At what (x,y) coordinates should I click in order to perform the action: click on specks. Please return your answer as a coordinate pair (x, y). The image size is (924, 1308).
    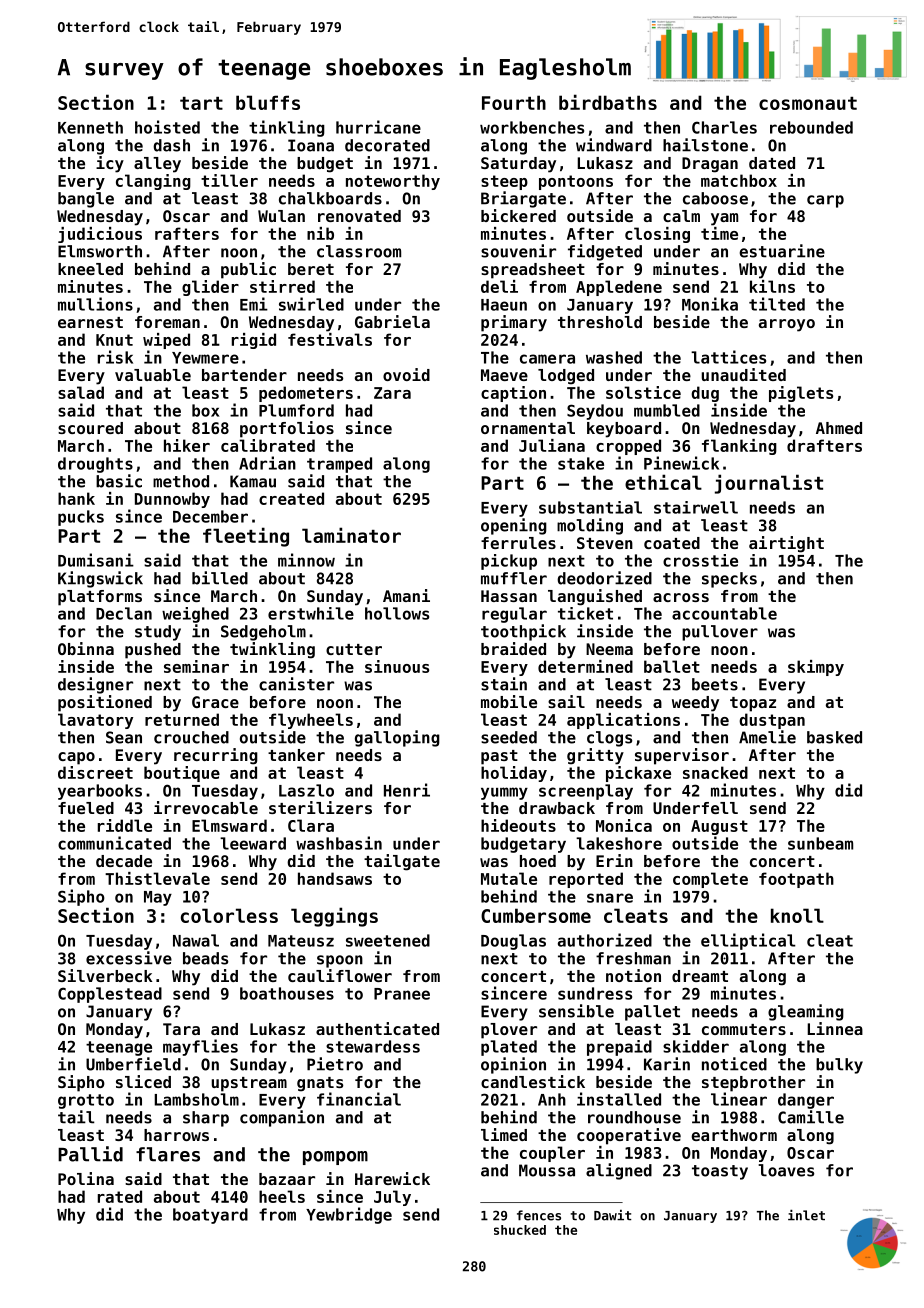
    Looking at the image, I should click on (729, 580).
